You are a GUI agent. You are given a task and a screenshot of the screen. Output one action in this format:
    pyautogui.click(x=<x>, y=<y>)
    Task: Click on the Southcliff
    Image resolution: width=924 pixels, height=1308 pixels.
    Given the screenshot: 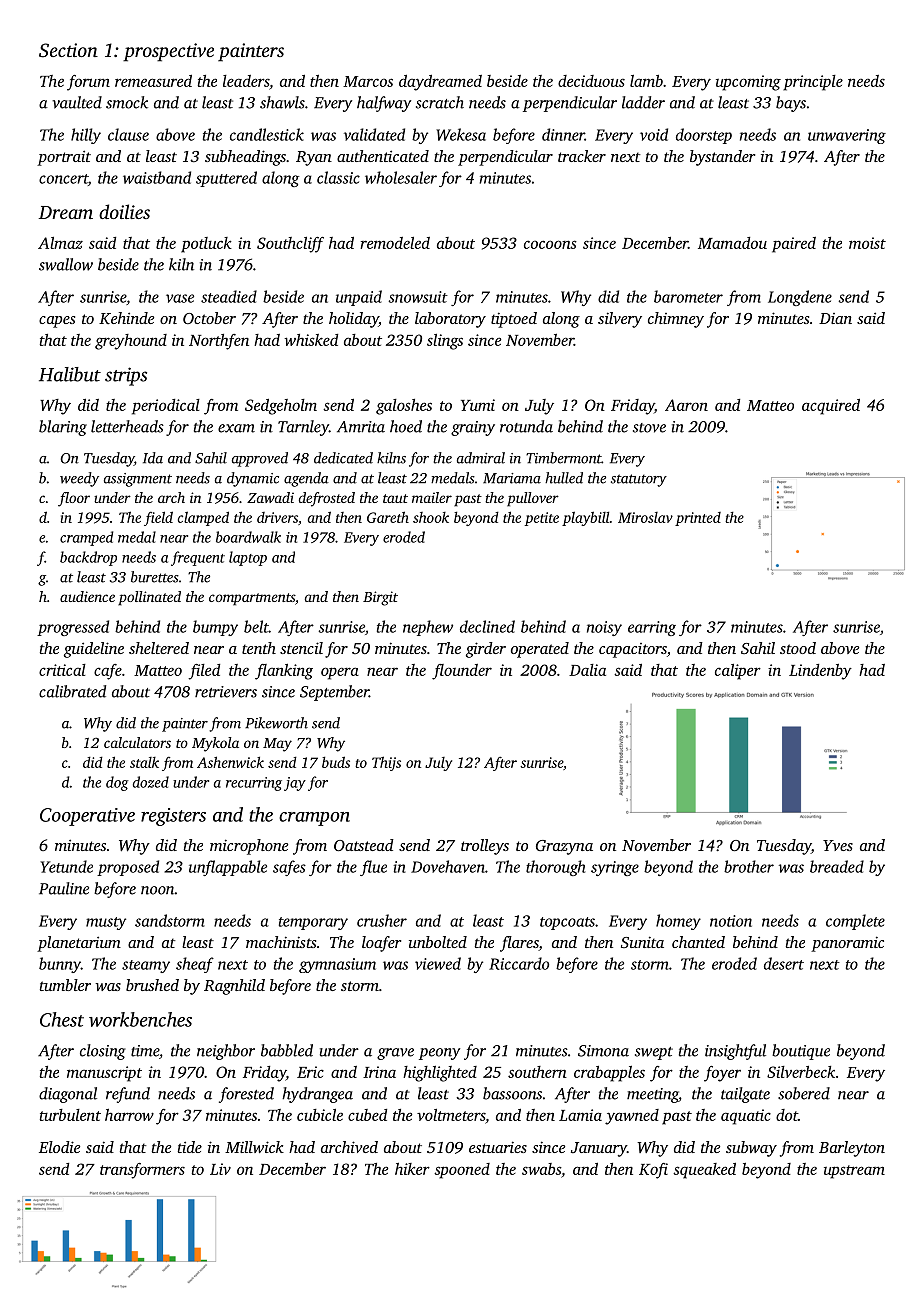 What is the action you would take?
    pyautogui.click(x=290, y=245)
